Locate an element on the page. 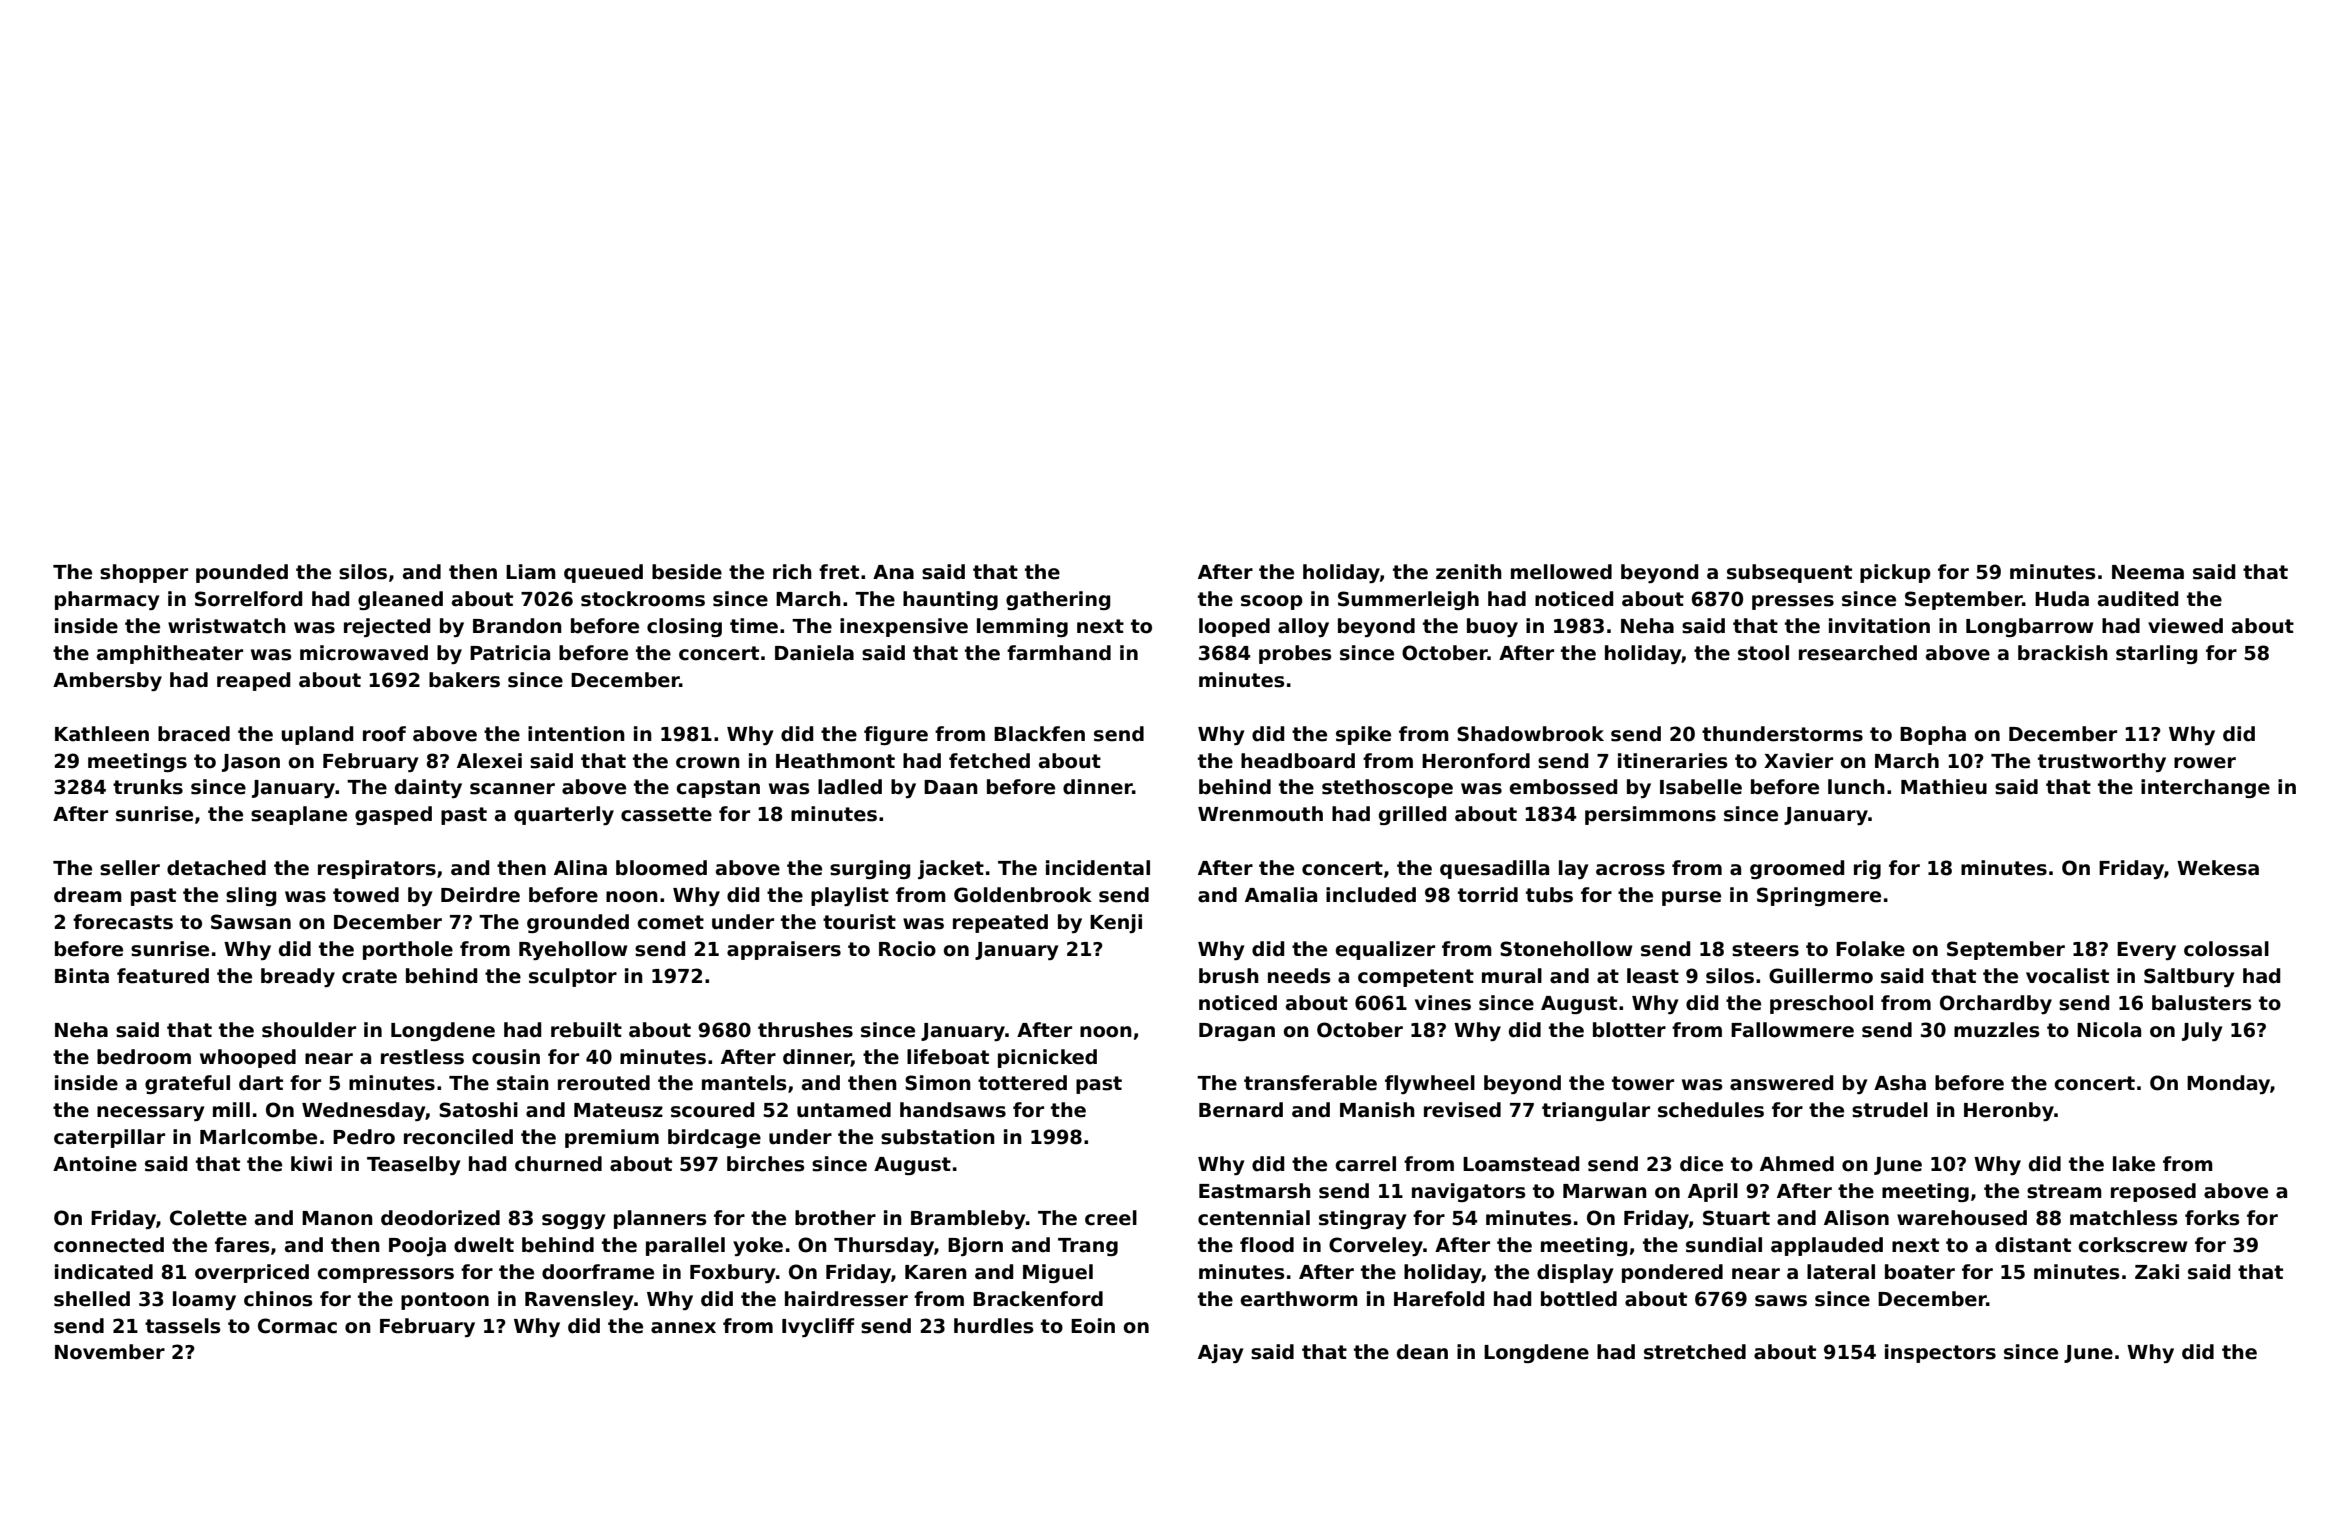 The height and width of the page is (1522, 2351). Ambersby is located at coordinates (107, 681).
